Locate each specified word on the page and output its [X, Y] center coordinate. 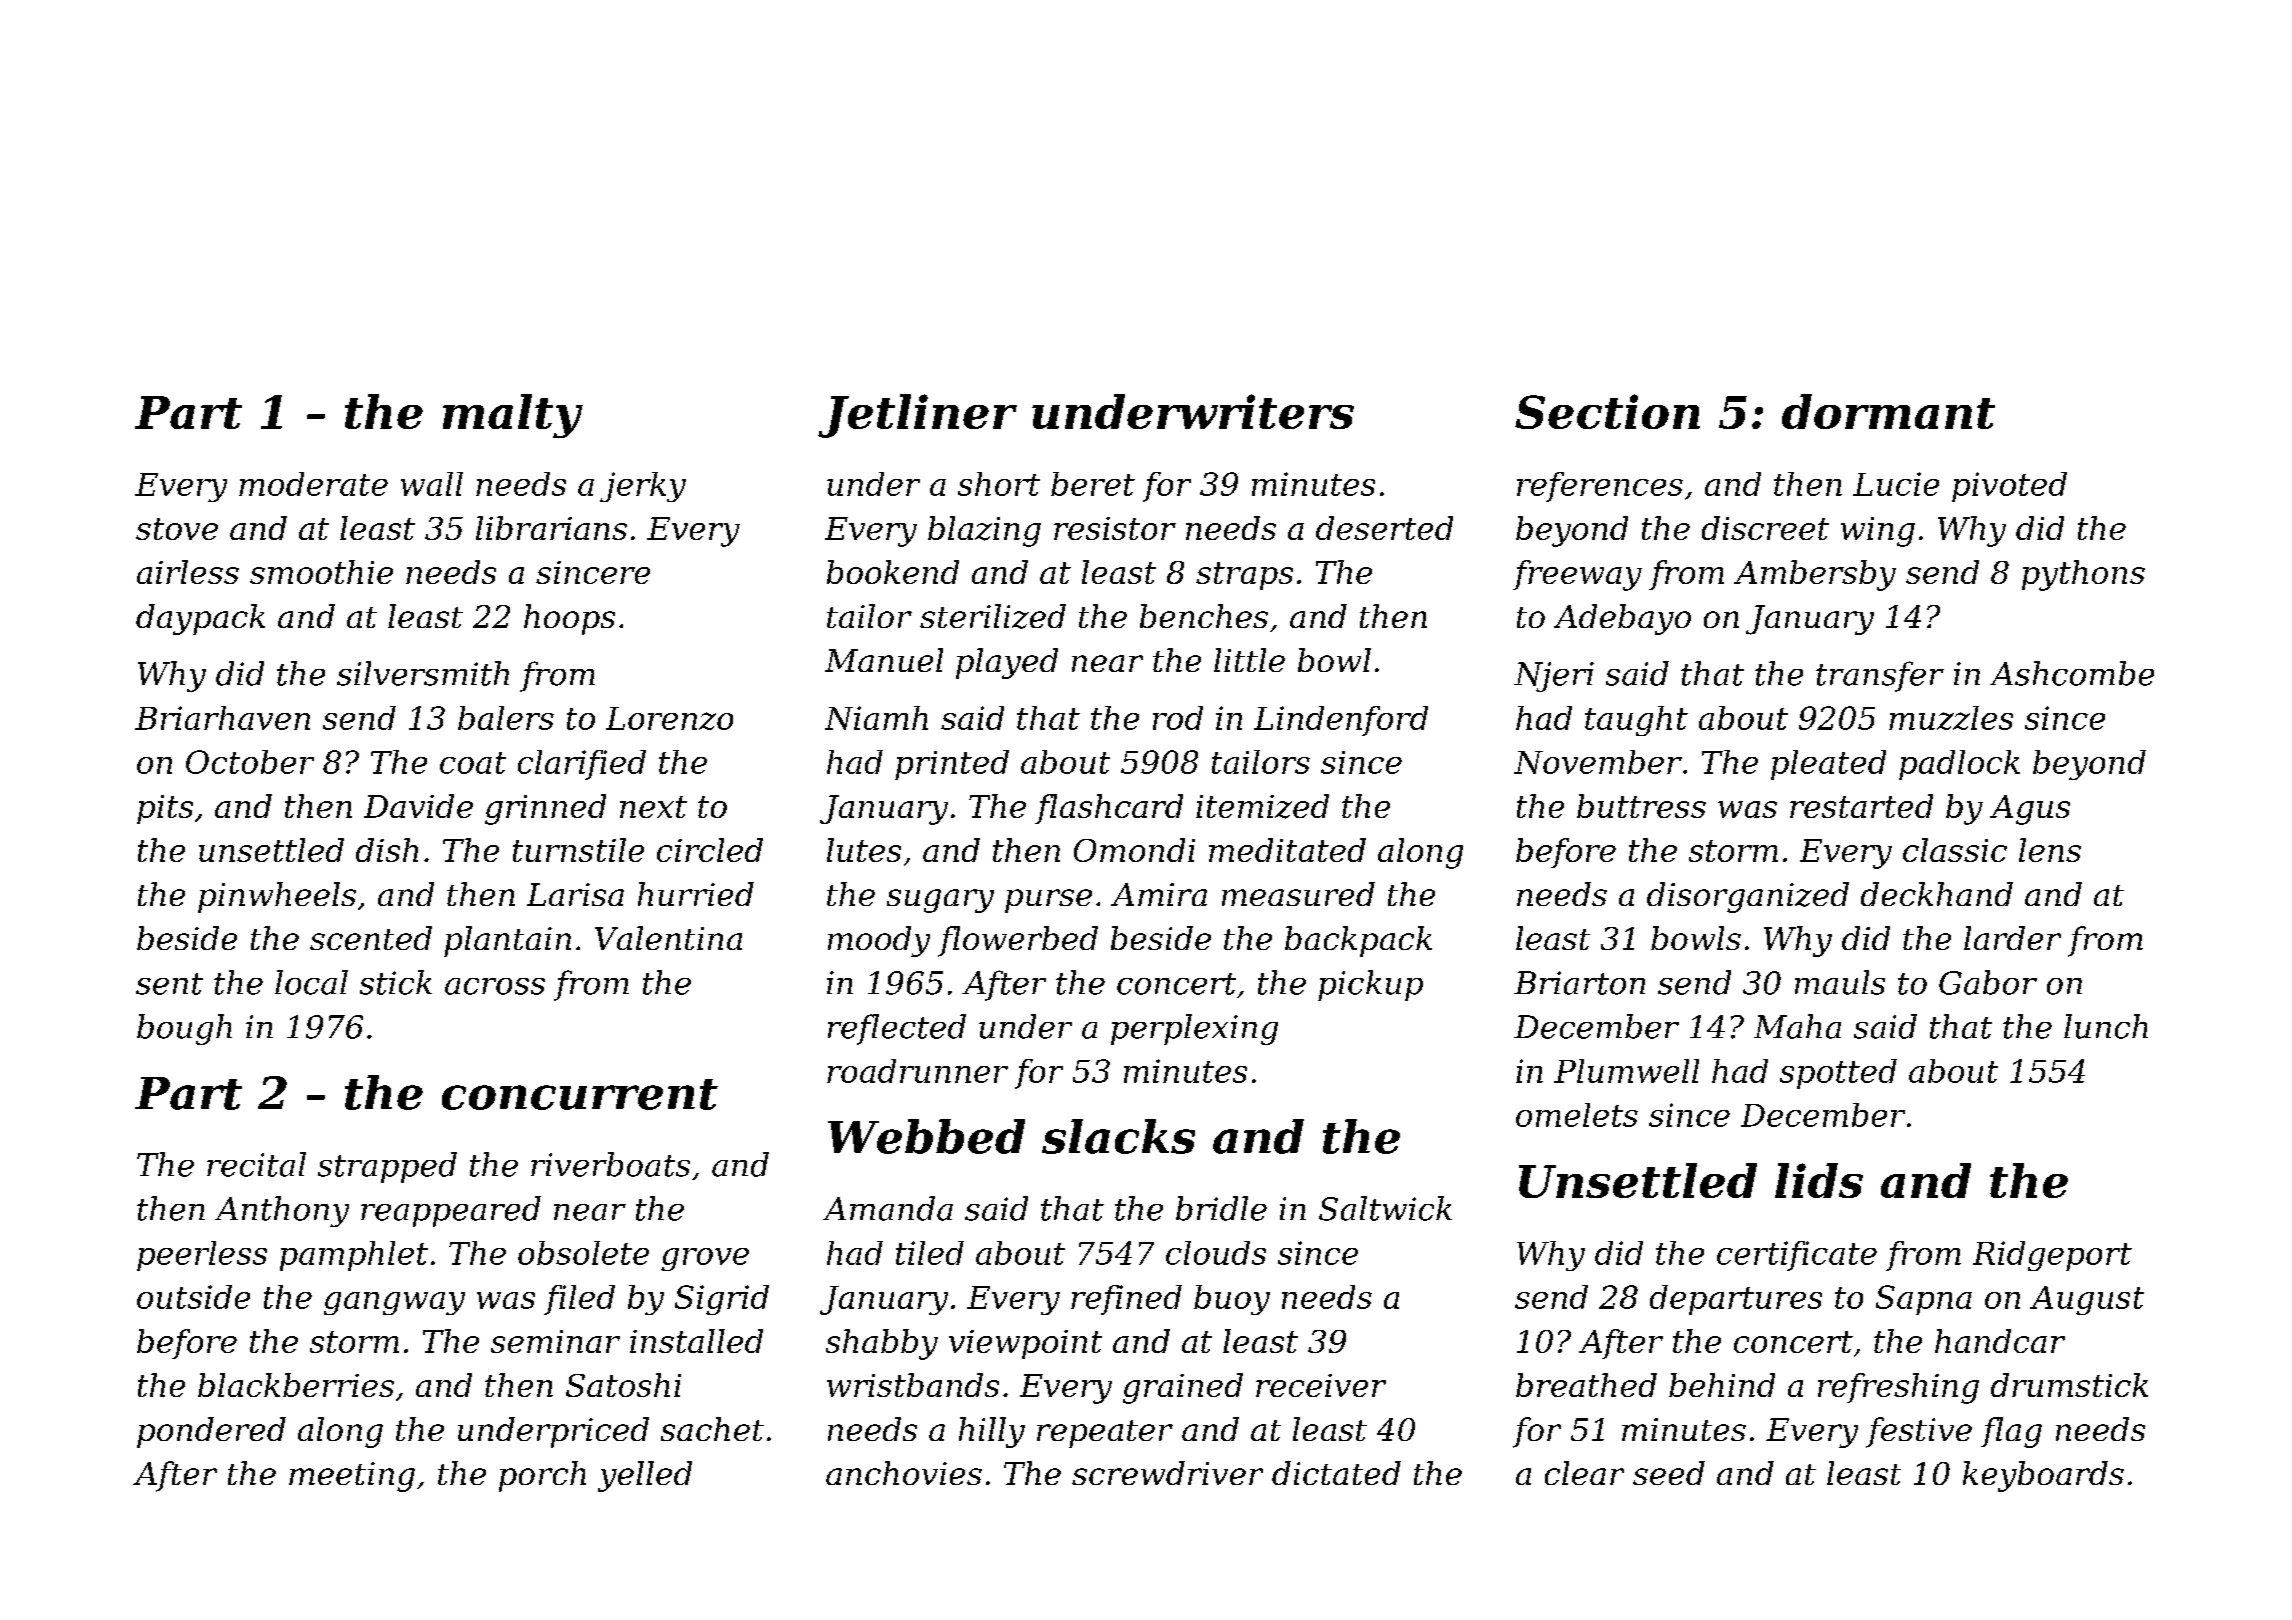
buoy [1232, 1300]
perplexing [1194, 1029]
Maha [1797, 1026]
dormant [1888, 411]
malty [513, 416]
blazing [984, 531]
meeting [352, 1477]
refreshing [1898, 1388]
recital [256, 1164]
